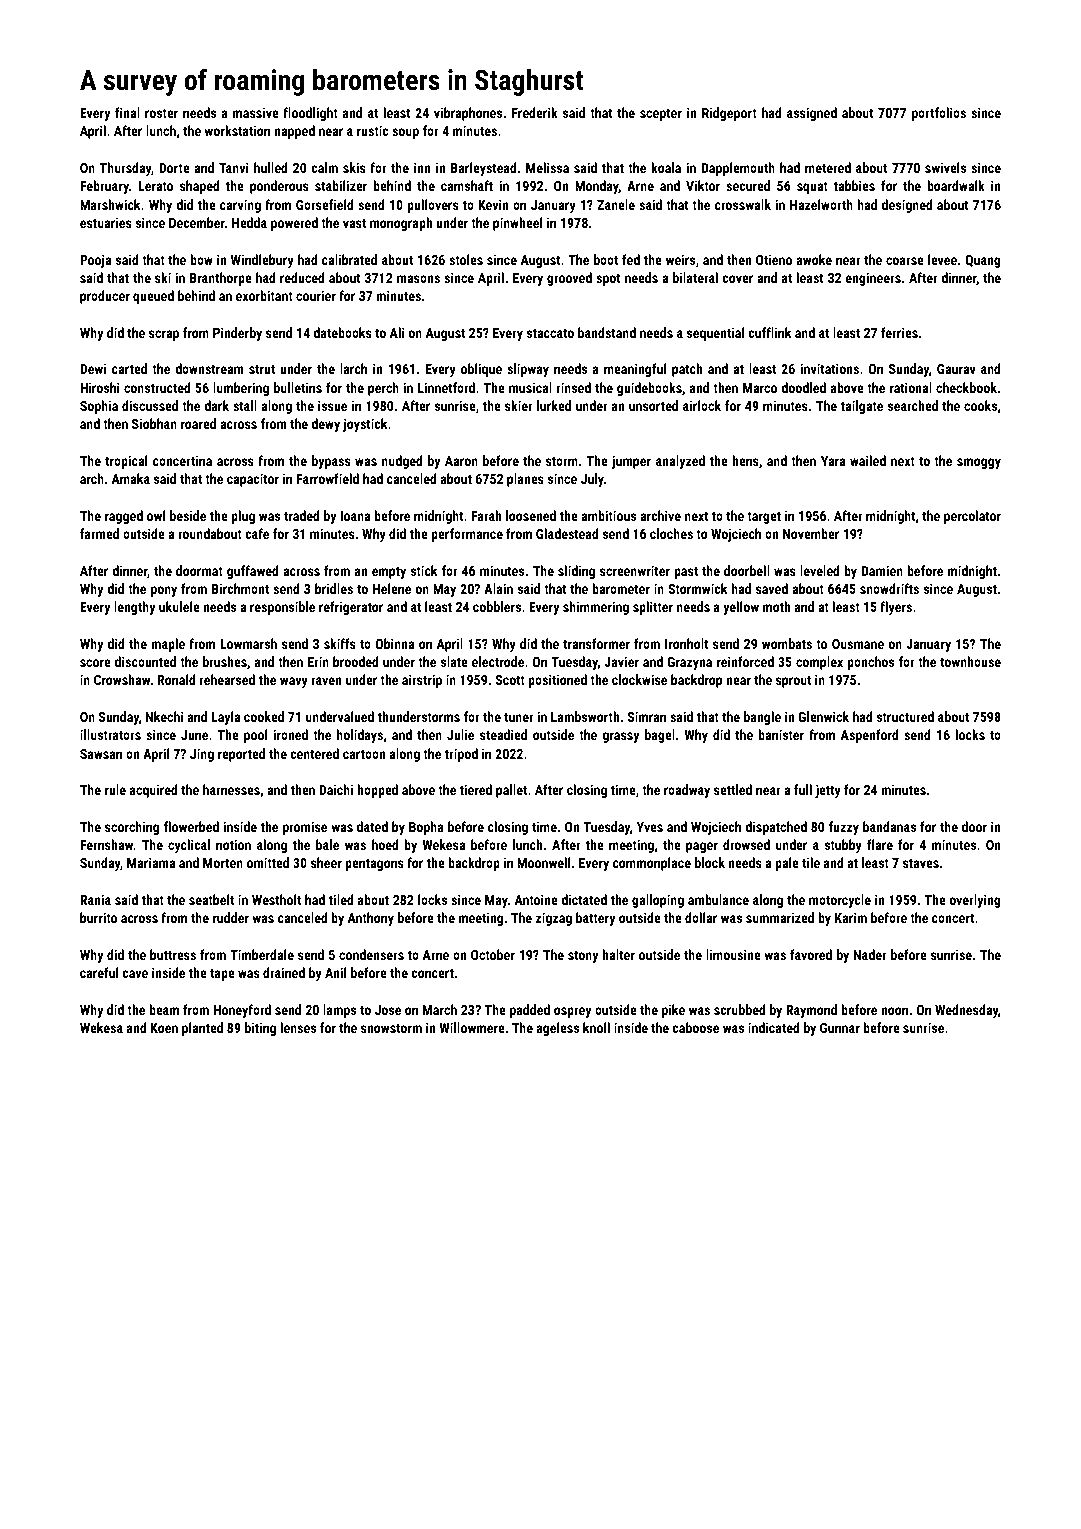 This page has height=1529, width=1081. What do you see at coordinates (389, 572) in the page?
I see `empty` at bounding box center [389, 572].
